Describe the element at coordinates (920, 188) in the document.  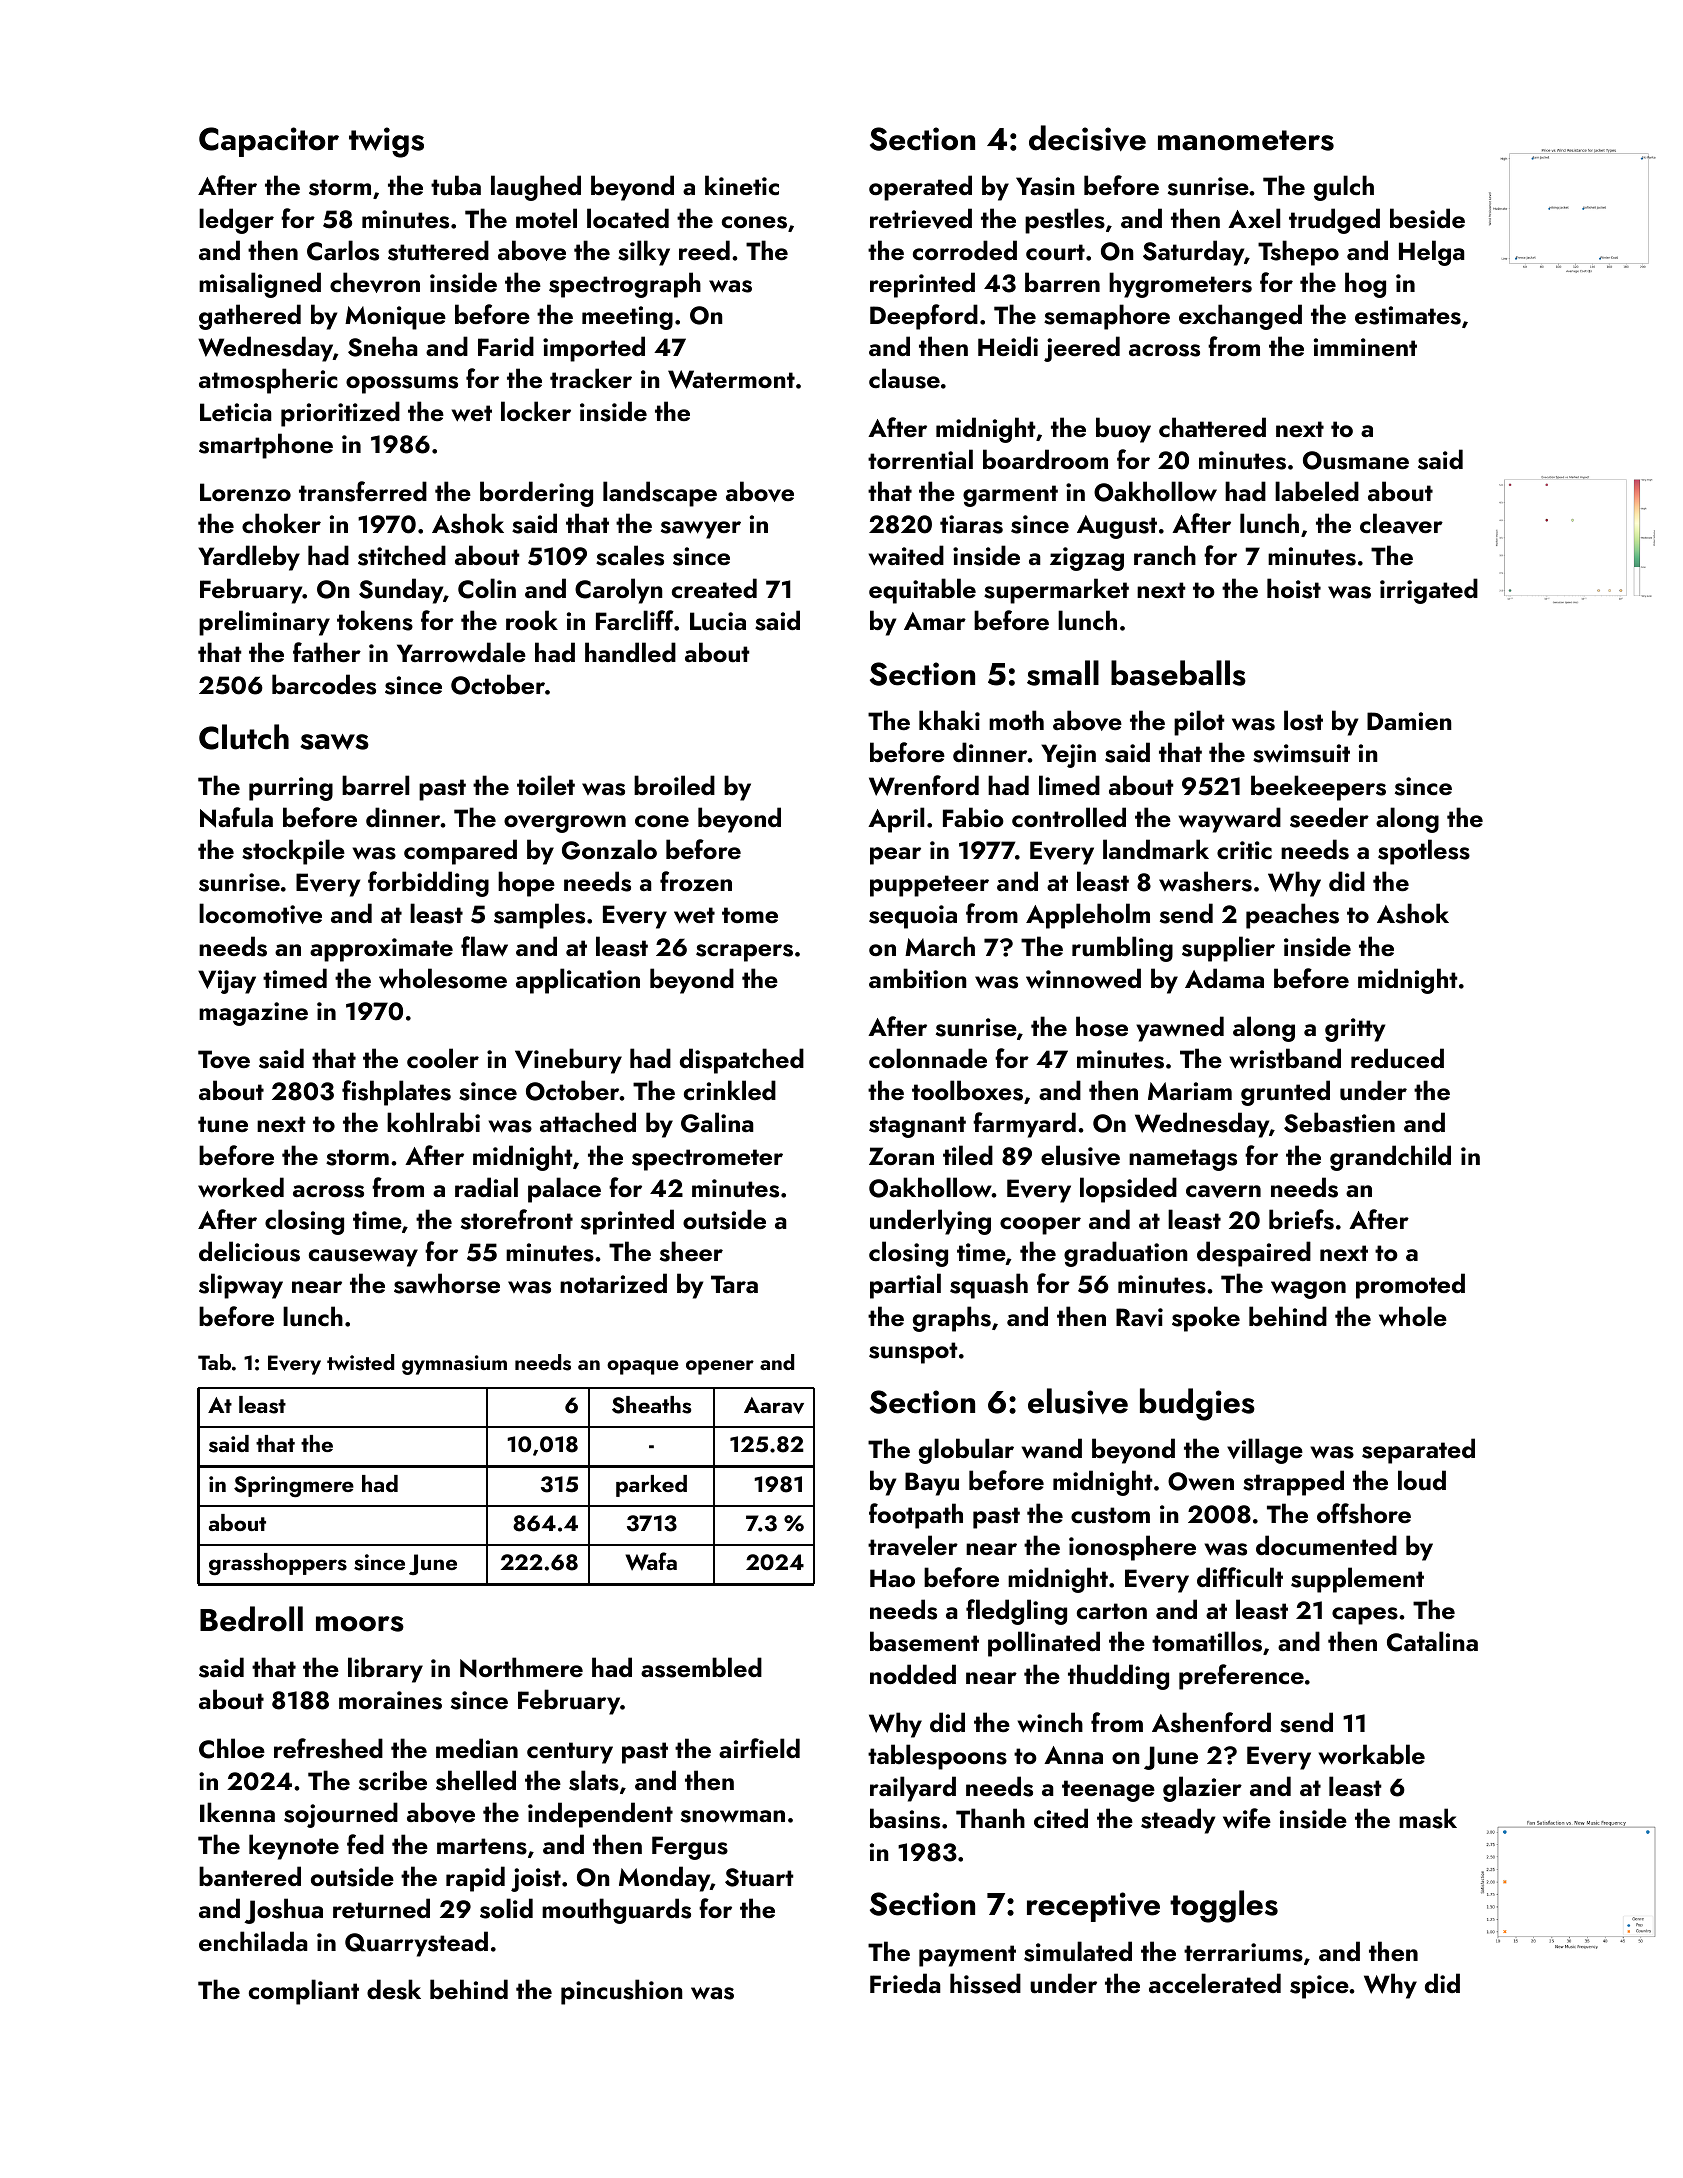
I see `operated` at that location.
